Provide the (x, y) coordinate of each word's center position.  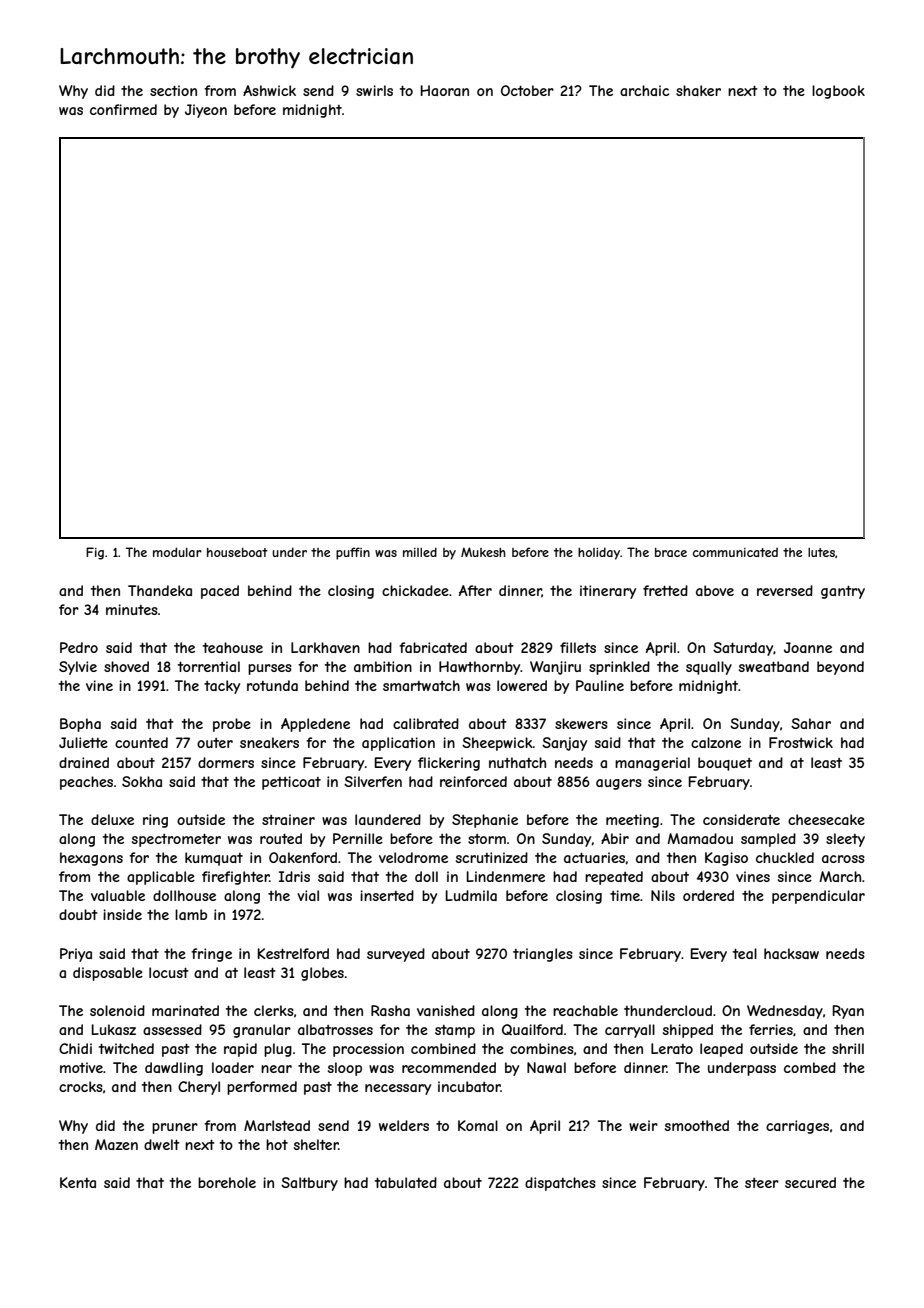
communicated (735, 552)
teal (745, 953)
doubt (78, 914)
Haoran (445, 90)
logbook (838, 92)
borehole (227, 1182)
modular (177, 552)
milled (420, 552)
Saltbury (309, 1184)
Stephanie (485, 821)
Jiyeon (206, 111)
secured (810, 1182)
